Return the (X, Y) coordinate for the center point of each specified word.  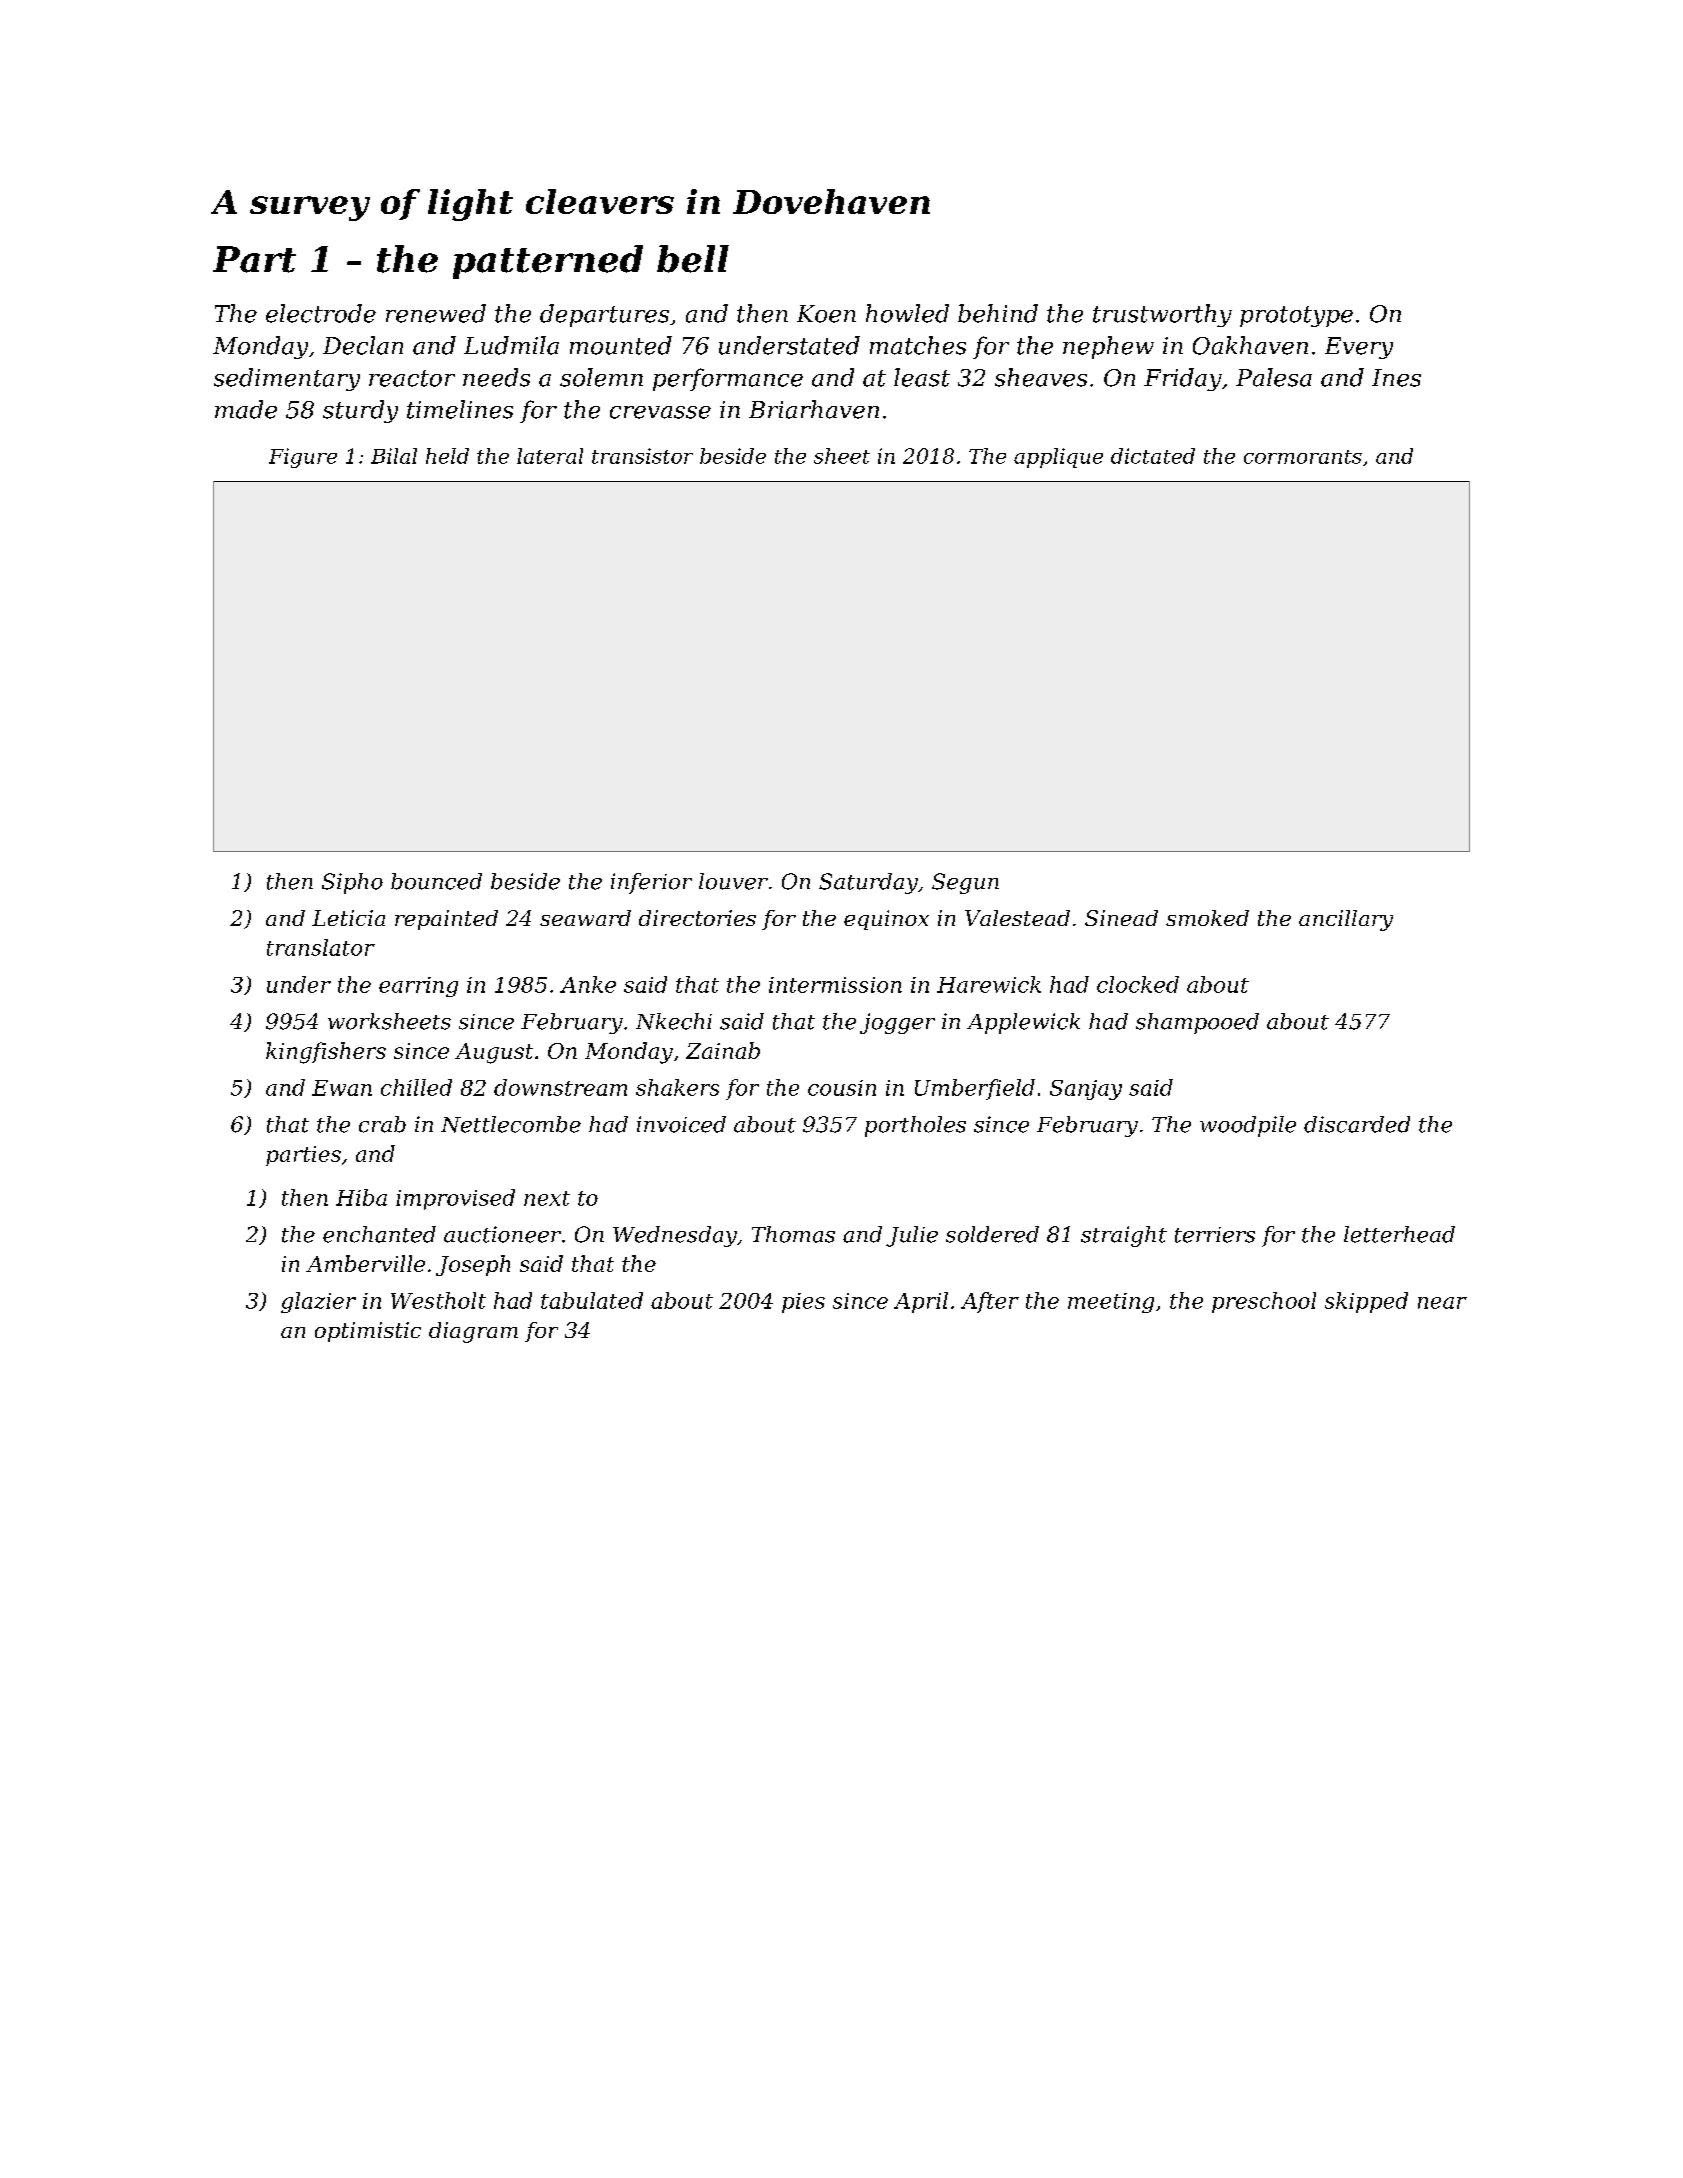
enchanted (379, 1234)
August (494, 1053)
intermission (835, 985)
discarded (1357, 1124)
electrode (321, 313)
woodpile (1248, 1126)
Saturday (868, 883)
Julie (912, 1236)
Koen (826, 314)
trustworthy (1162, 315)
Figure (303, 458)
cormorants (1303, 457)
